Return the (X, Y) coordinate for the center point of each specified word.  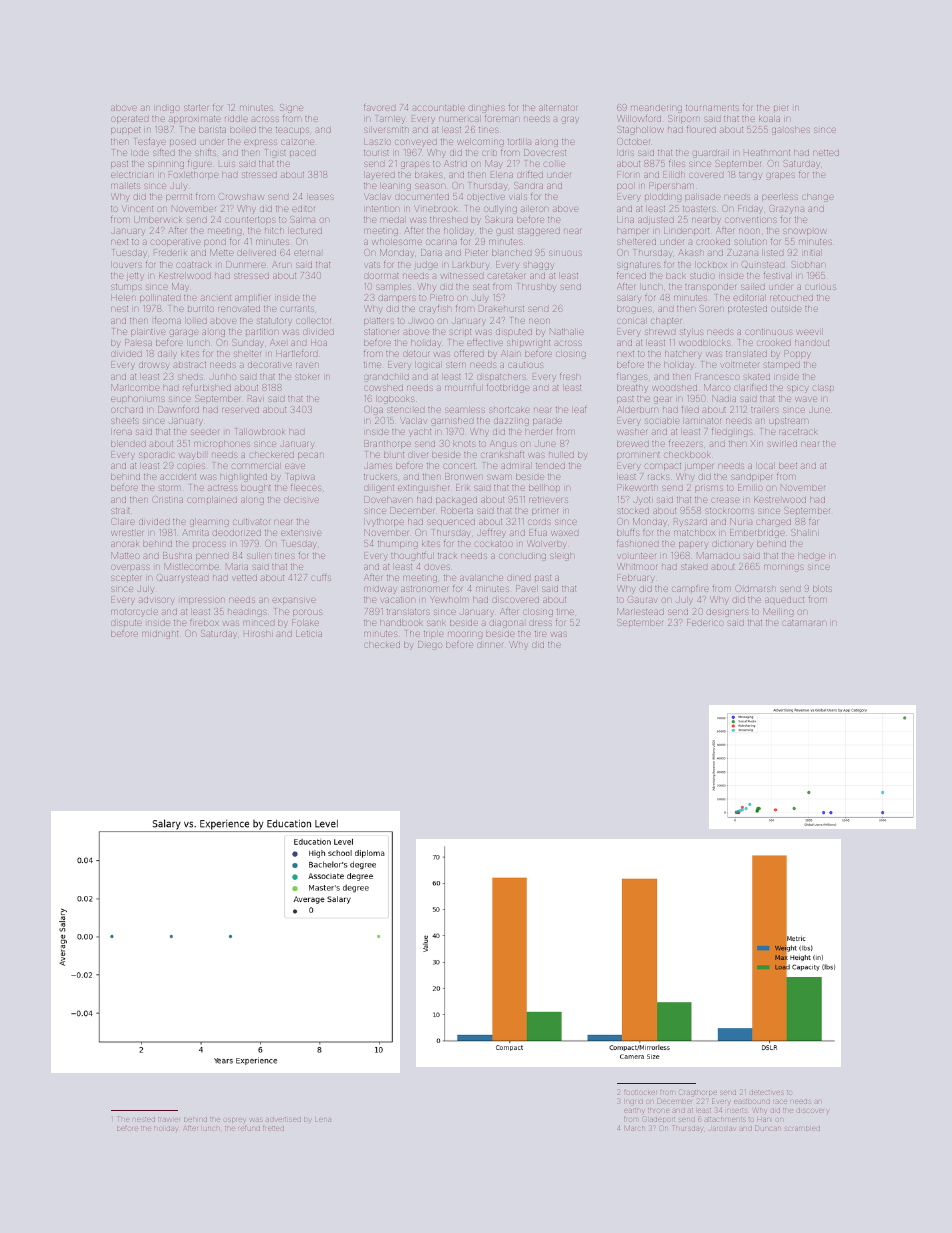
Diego (430, 645)
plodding (663, 198)
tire (540, 634)
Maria (237, 566)
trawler (169, 1119)
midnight (160, 635)
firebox (204, 623)
